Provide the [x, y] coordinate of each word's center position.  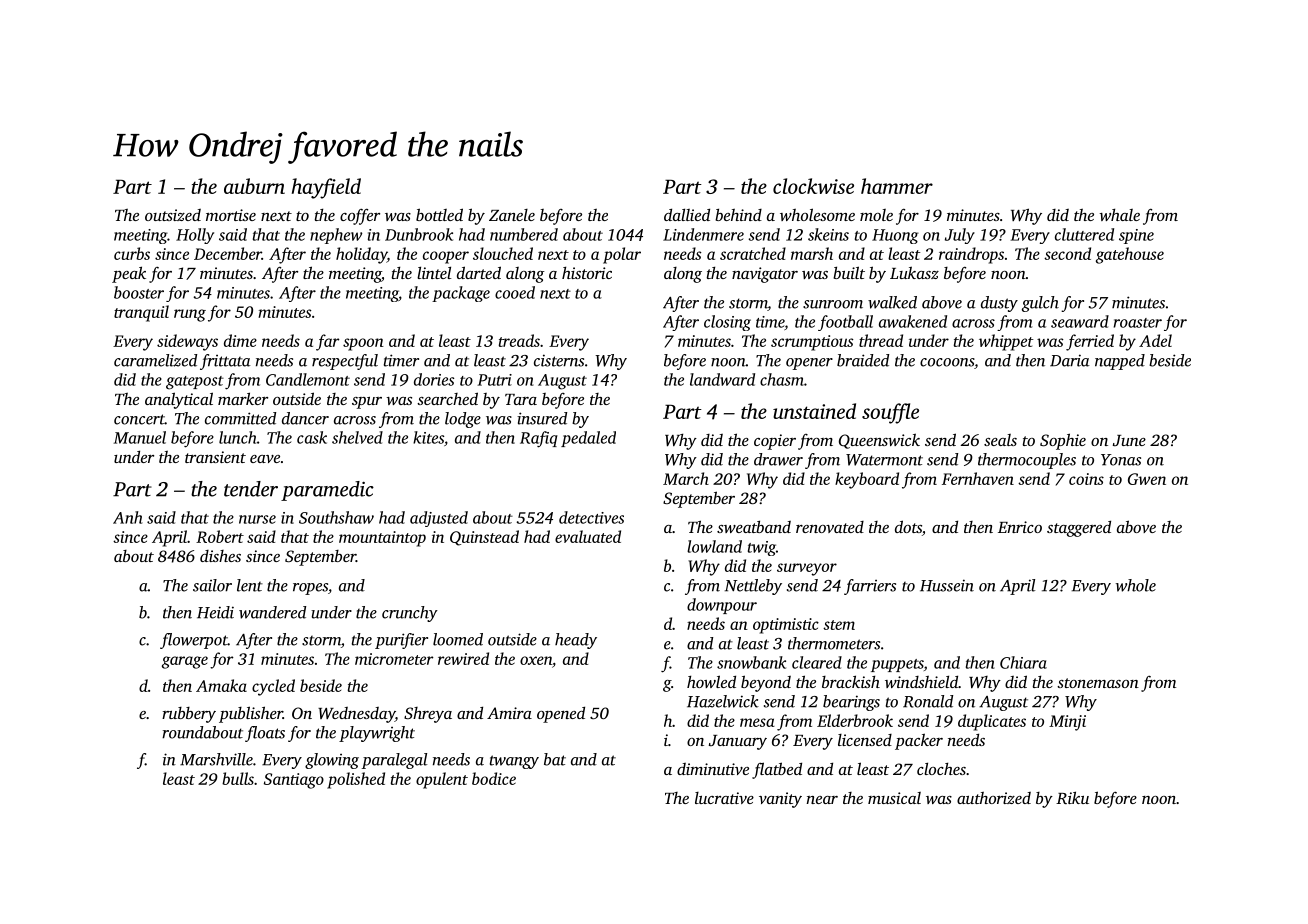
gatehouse [1130, 255]
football [845, 323]
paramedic [327, 491]
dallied [687, 214]
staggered [1079, 528]
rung [190, 315]
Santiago [294, 781]
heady [576, 641]
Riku [1072, 797]
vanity [780, 800]
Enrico [1020, 527]
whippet [1006, 342]
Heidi [215, 612]
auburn [254, 186]
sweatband [754, 526]
